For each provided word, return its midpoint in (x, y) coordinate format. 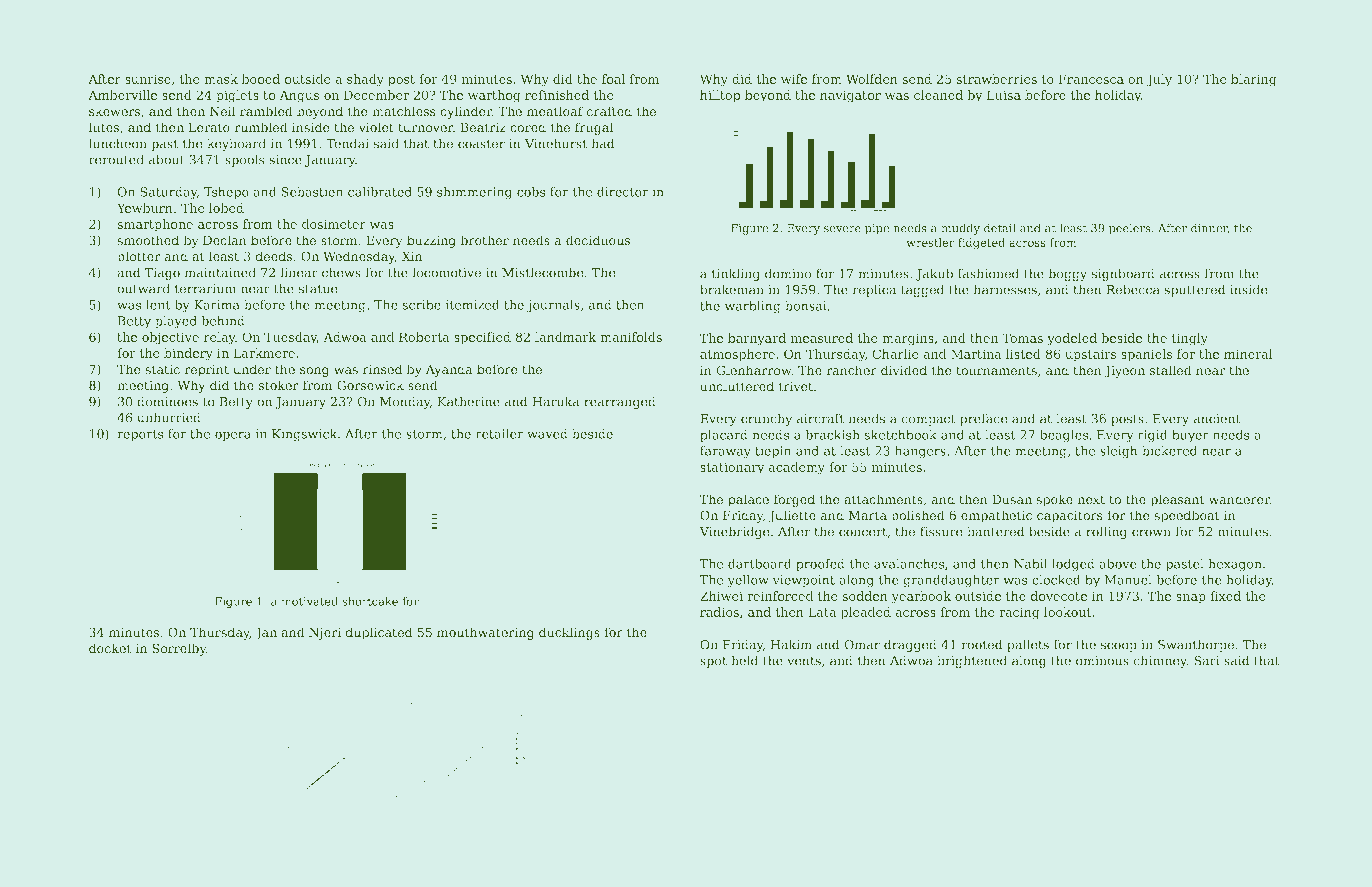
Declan (225, 240)
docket (110, 648)
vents (804, 661)
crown (1151, 533)
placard (724, 436)
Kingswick (304, 435)
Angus (299, 96)
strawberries (996, 79)
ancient (1217, 419)
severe (842, 229)
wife (794, 79)
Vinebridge (735, 532)
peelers (1130, 229)
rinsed (382, 369)
